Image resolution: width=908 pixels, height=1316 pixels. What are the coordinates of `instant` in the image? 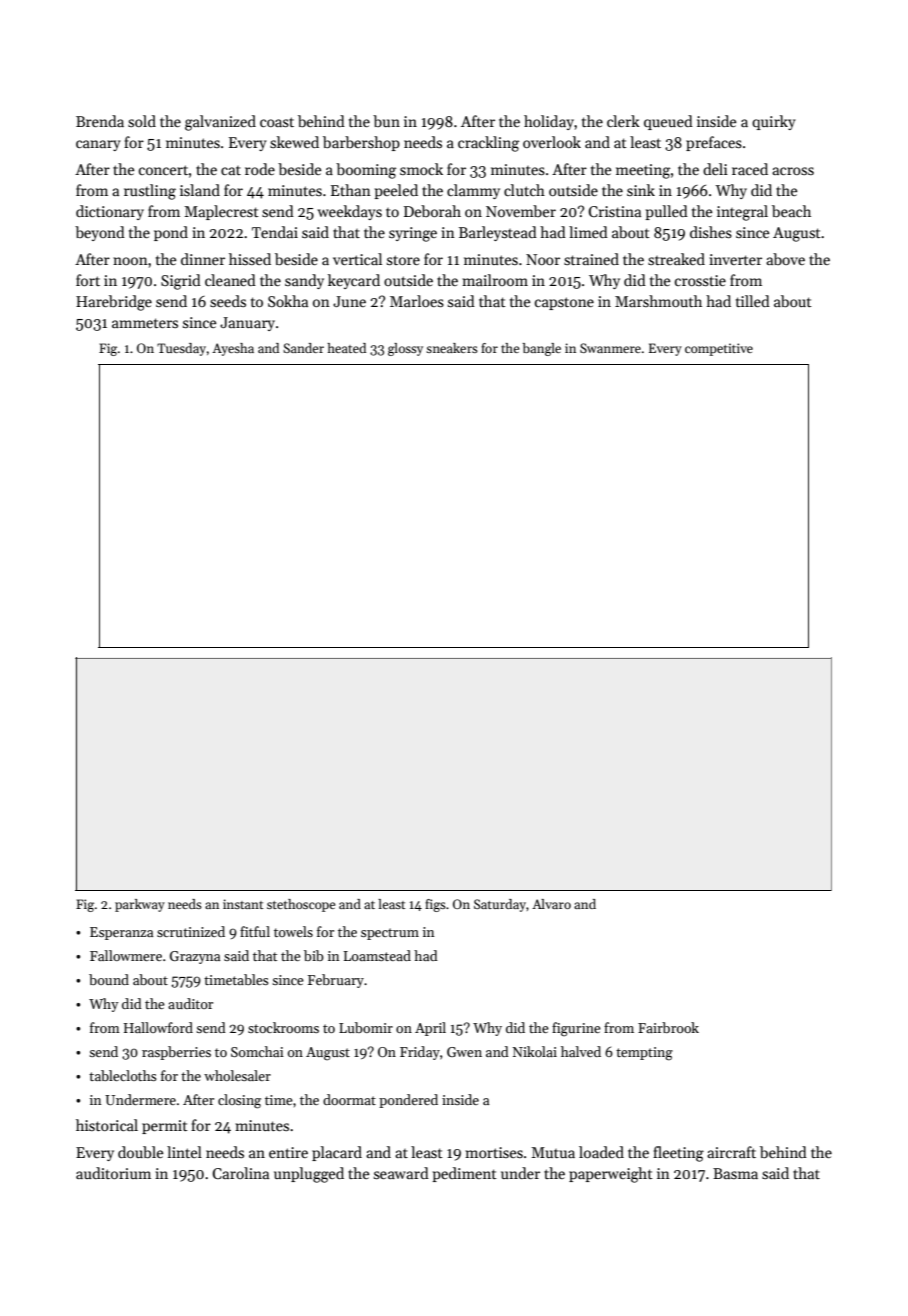 It's located at (243, 904).
